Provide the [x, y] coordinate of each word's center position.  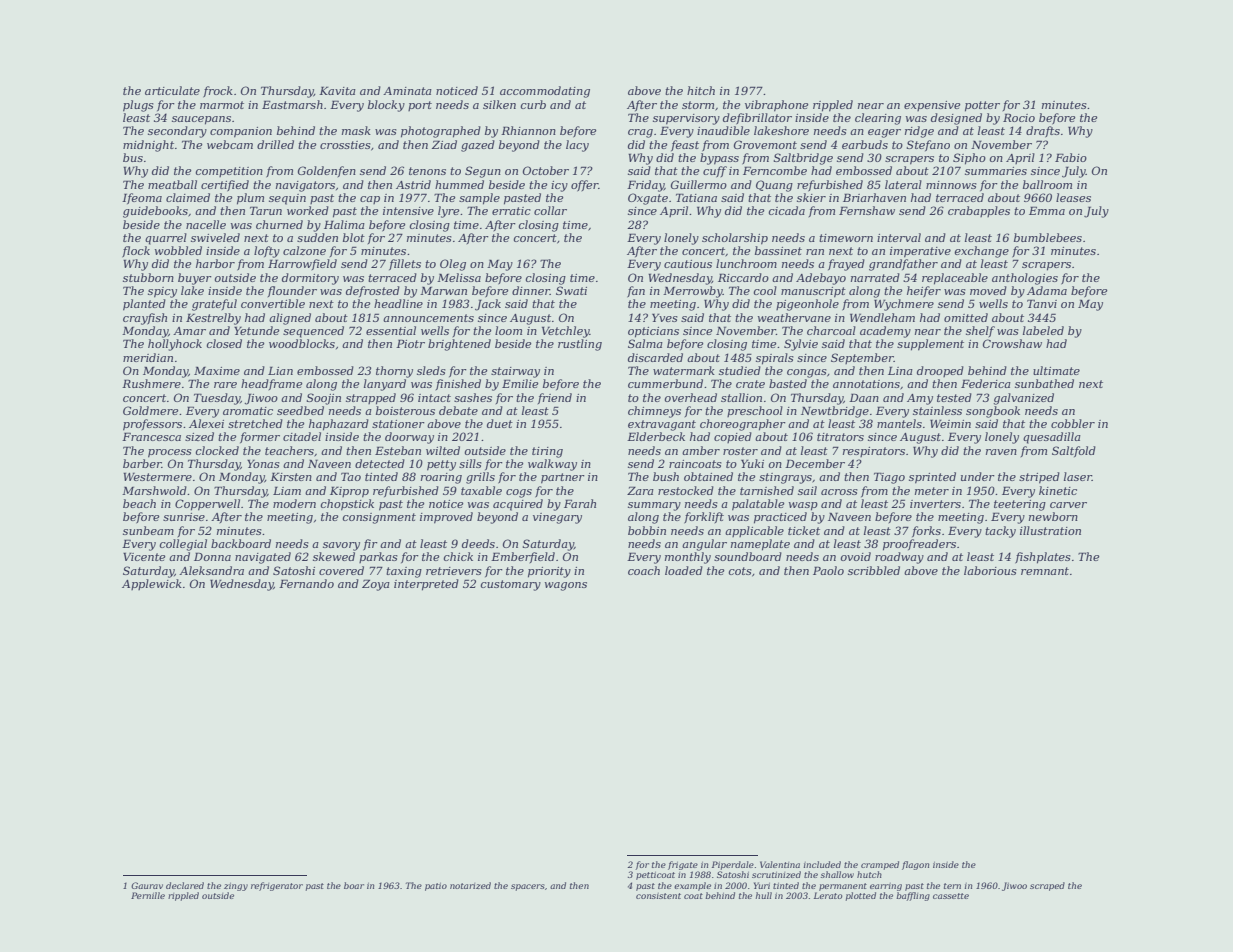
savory [341, 546]
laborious [990, 570]
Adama [1047, 290]
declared [185, 885]
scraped [1047, 886]
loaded [684, 570]
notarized [470, 885]
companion [241, 132]
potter [982, 106]
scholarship [735, 239]
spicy [162, 292]
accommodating [545, 92]
